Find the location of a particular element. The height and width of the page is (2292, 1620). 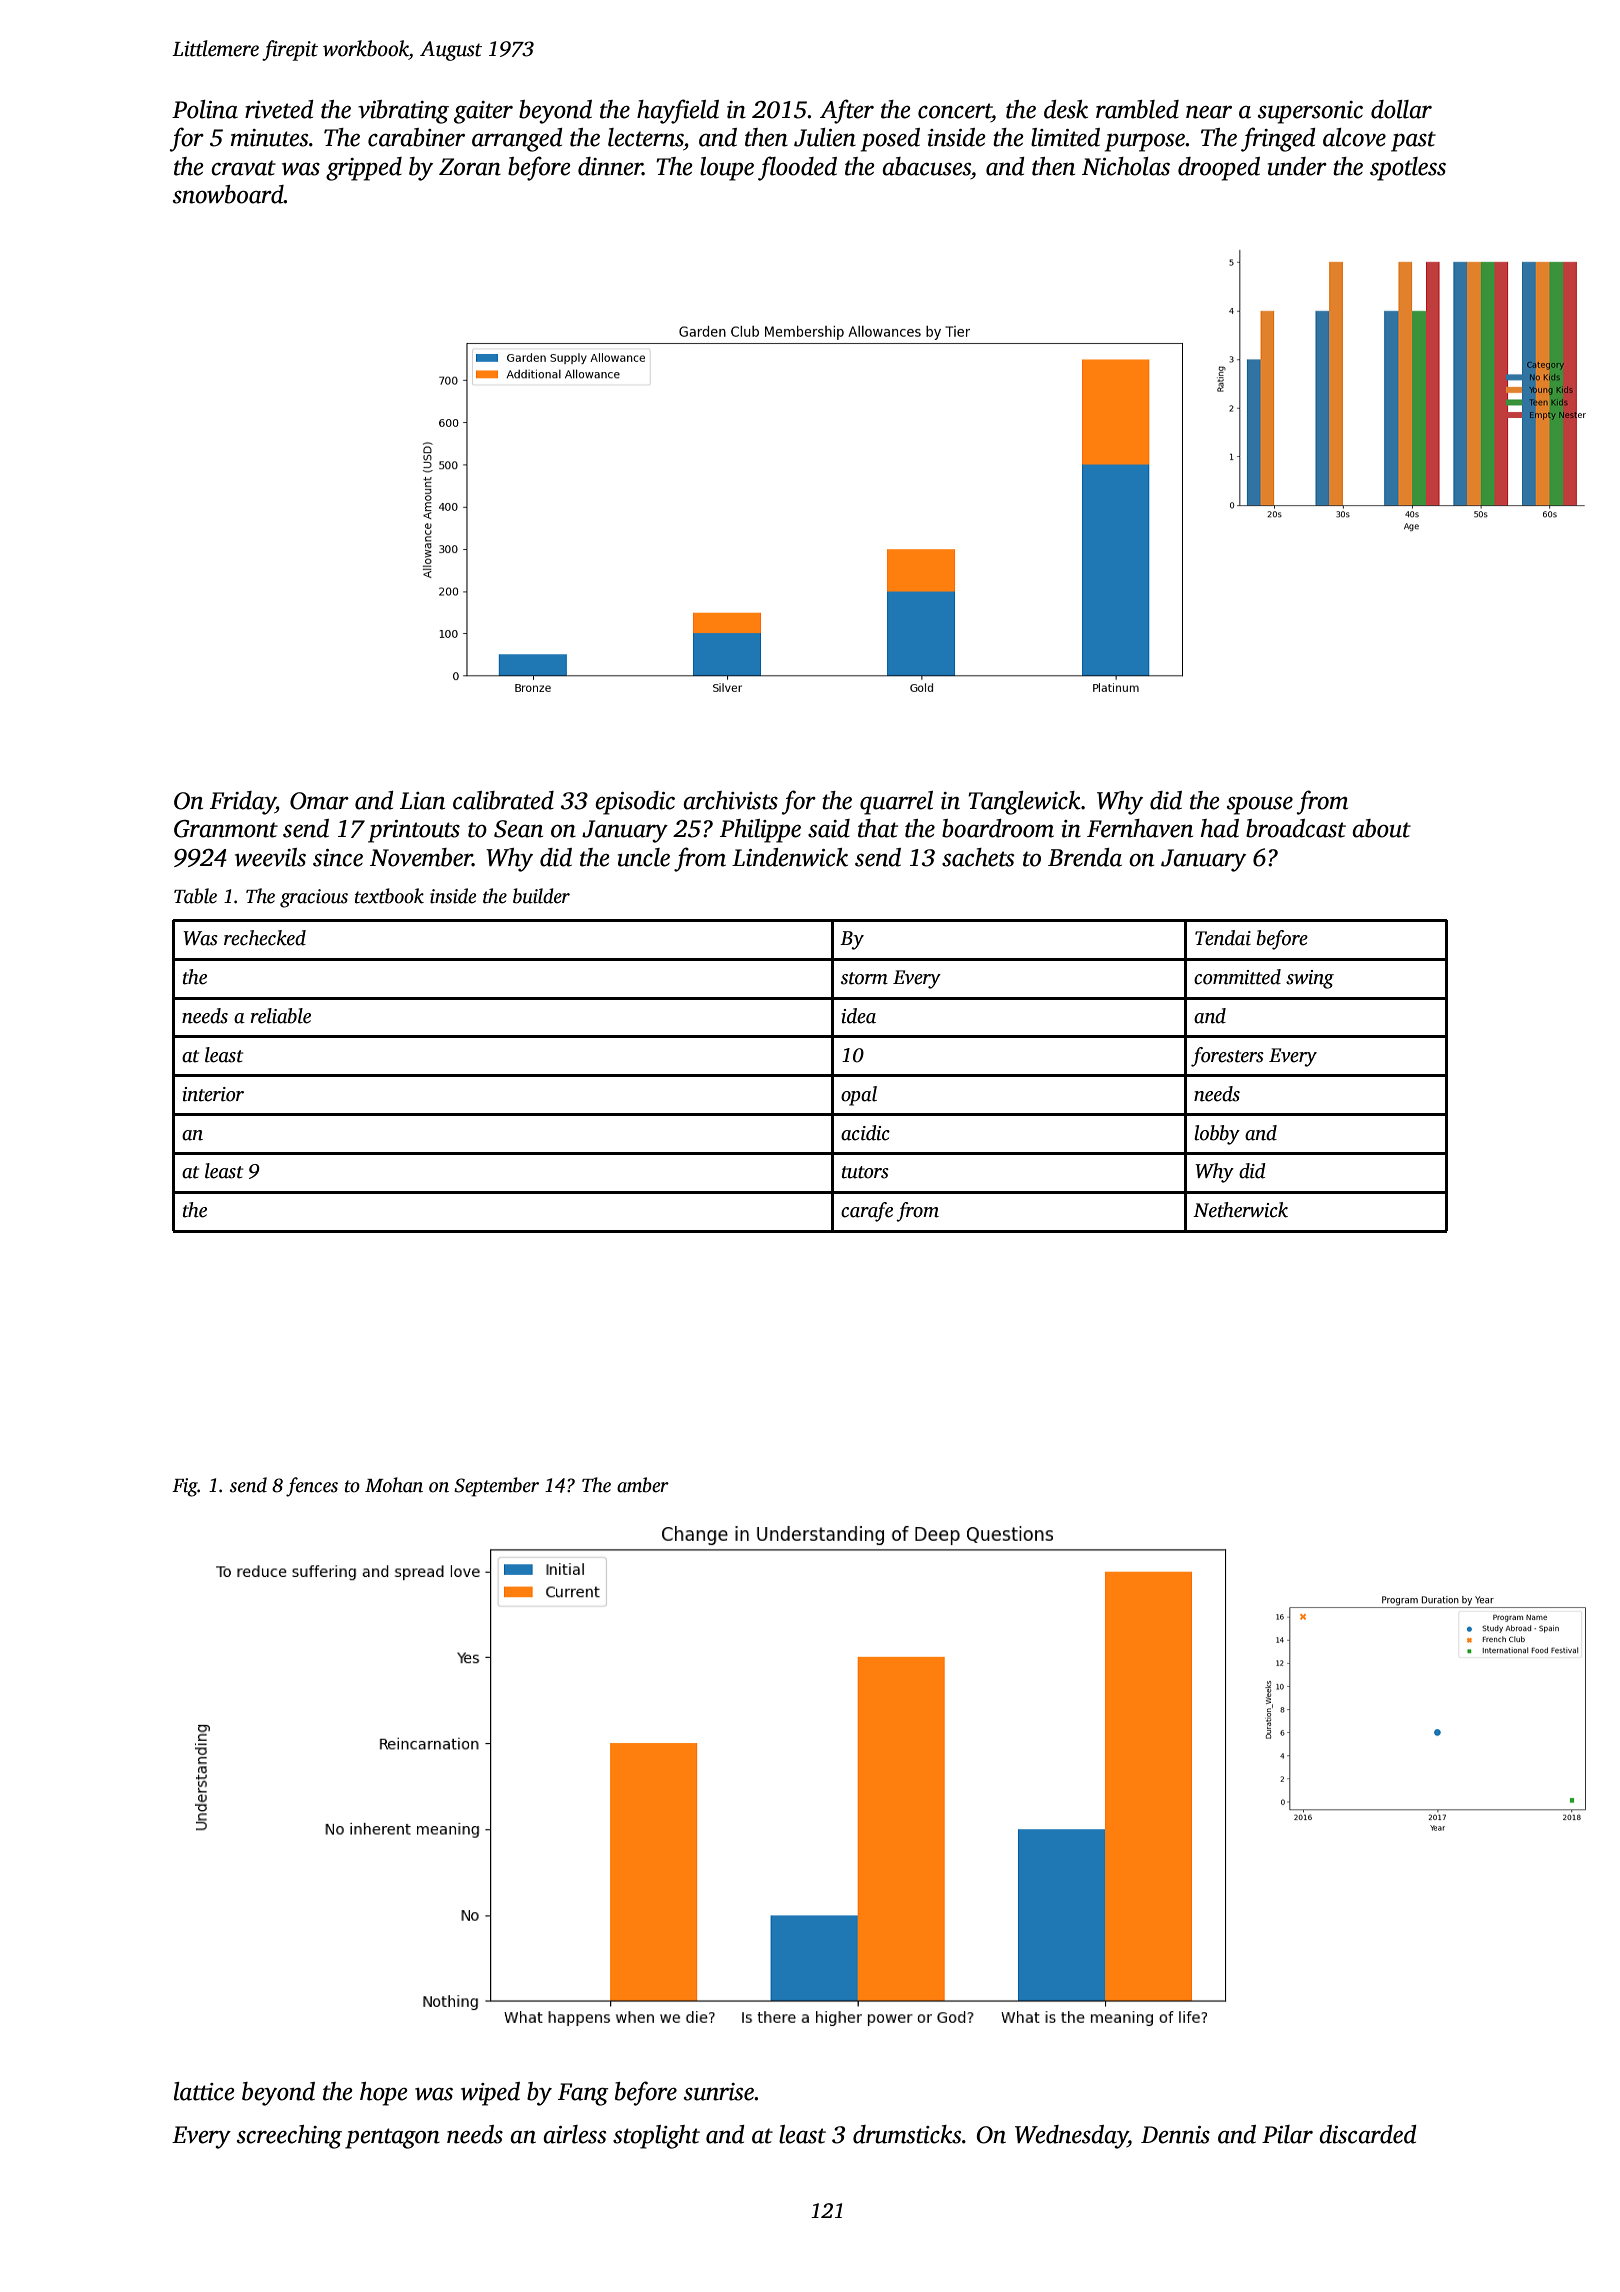

drooped is located at coordinates (1219, 169).
